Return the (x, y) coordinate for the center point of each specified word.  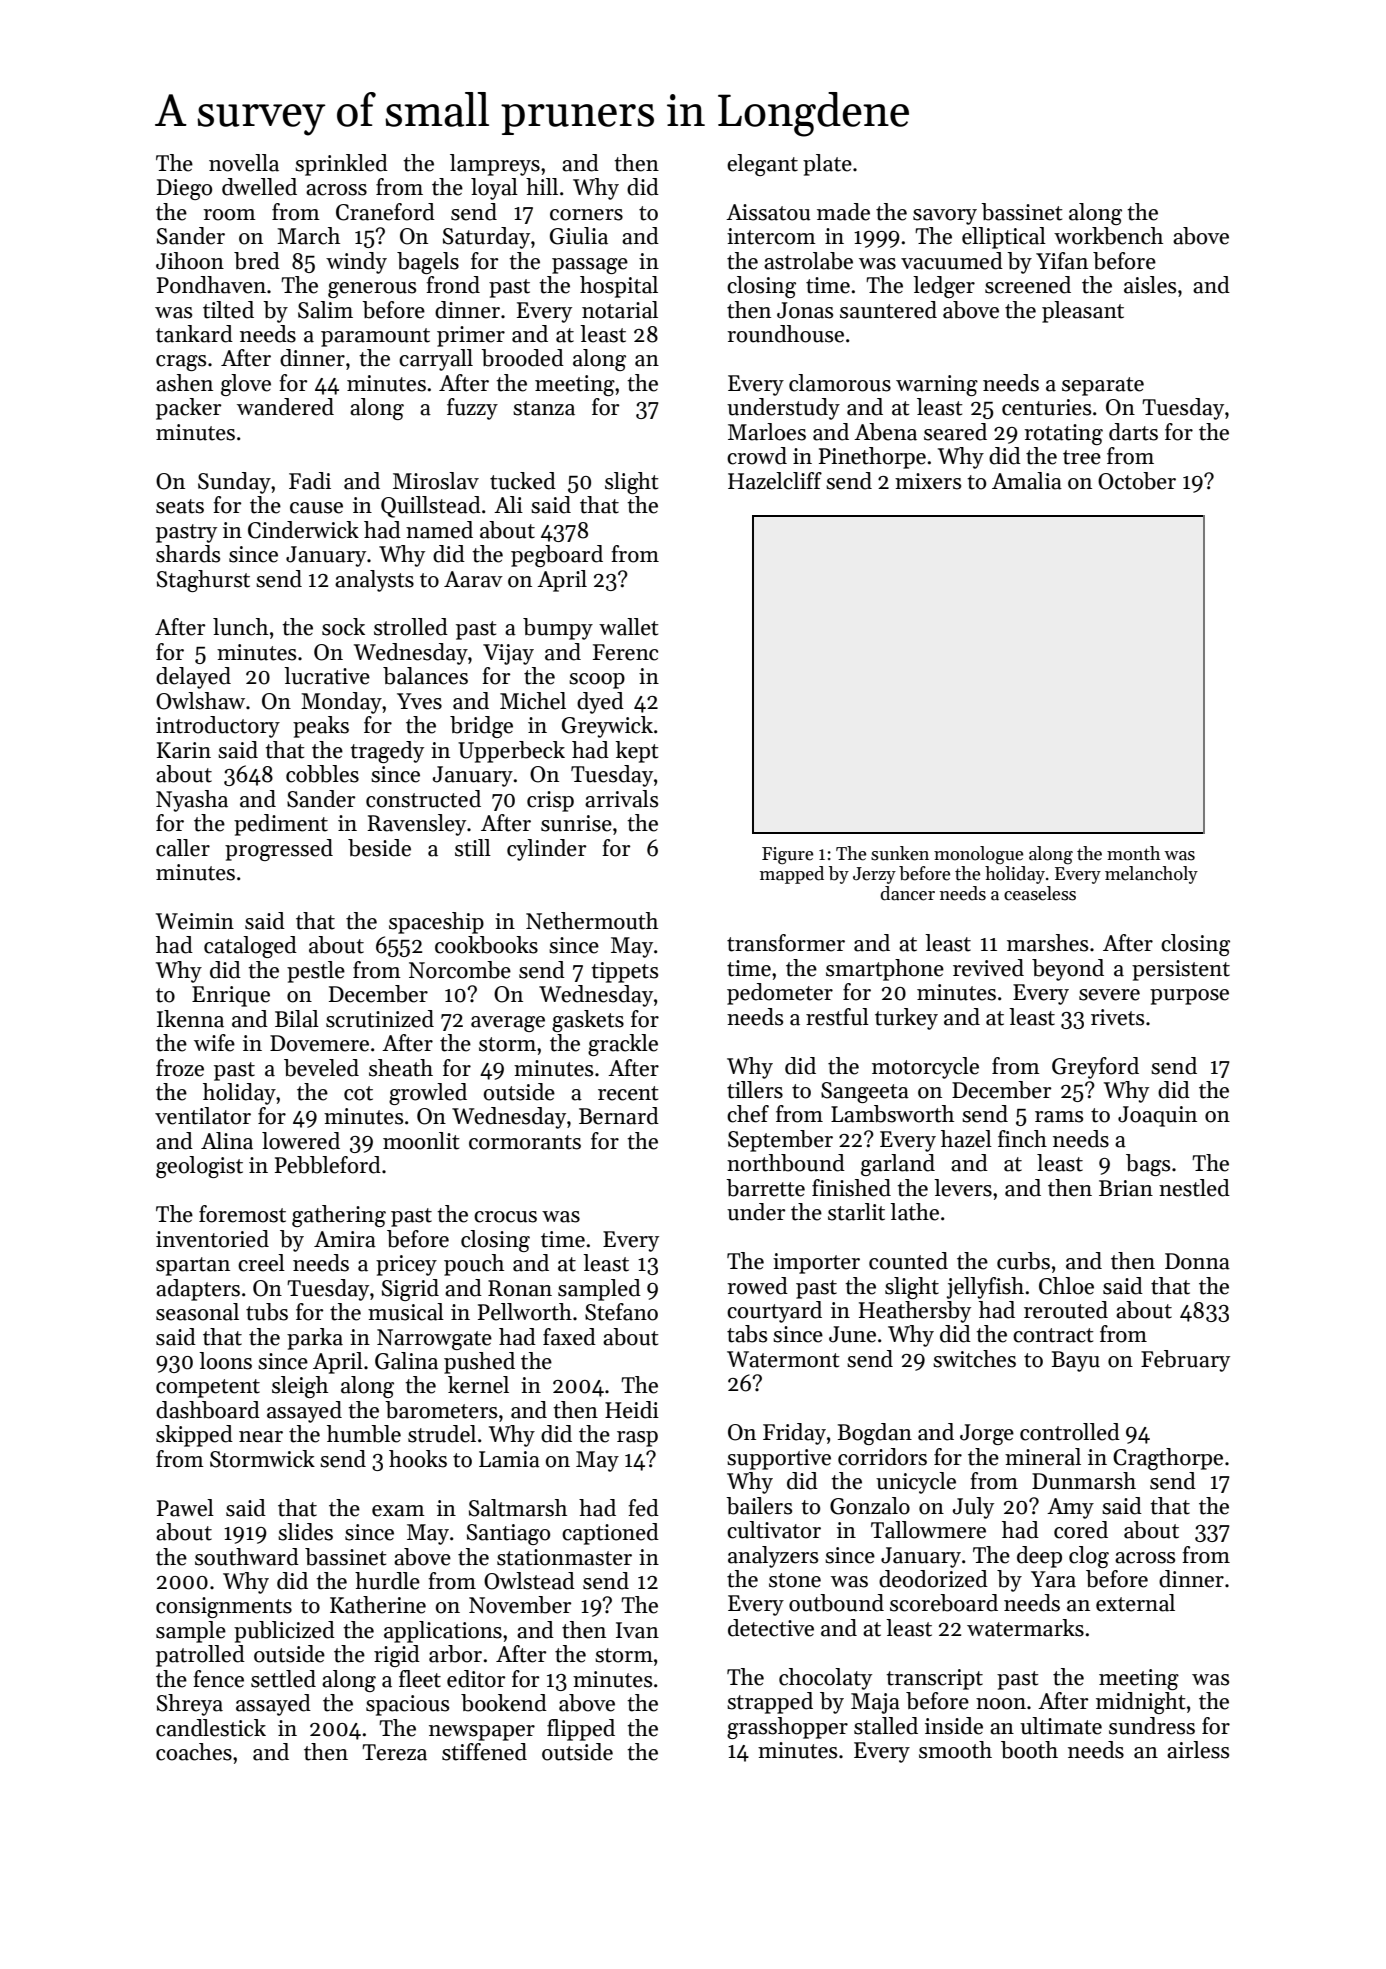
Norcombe (460, 970)
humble (364, 1434)
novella (244, 163)
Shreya (190, 1705)
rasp (637, 1439)
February (1185, 1361)
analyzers (773, 1557)
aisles (1150, 285)
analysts (374, 581)
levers (963, 1188)
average (508, 1024)
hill (542, 186)
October (1137, 481)
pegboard (557, 556)
